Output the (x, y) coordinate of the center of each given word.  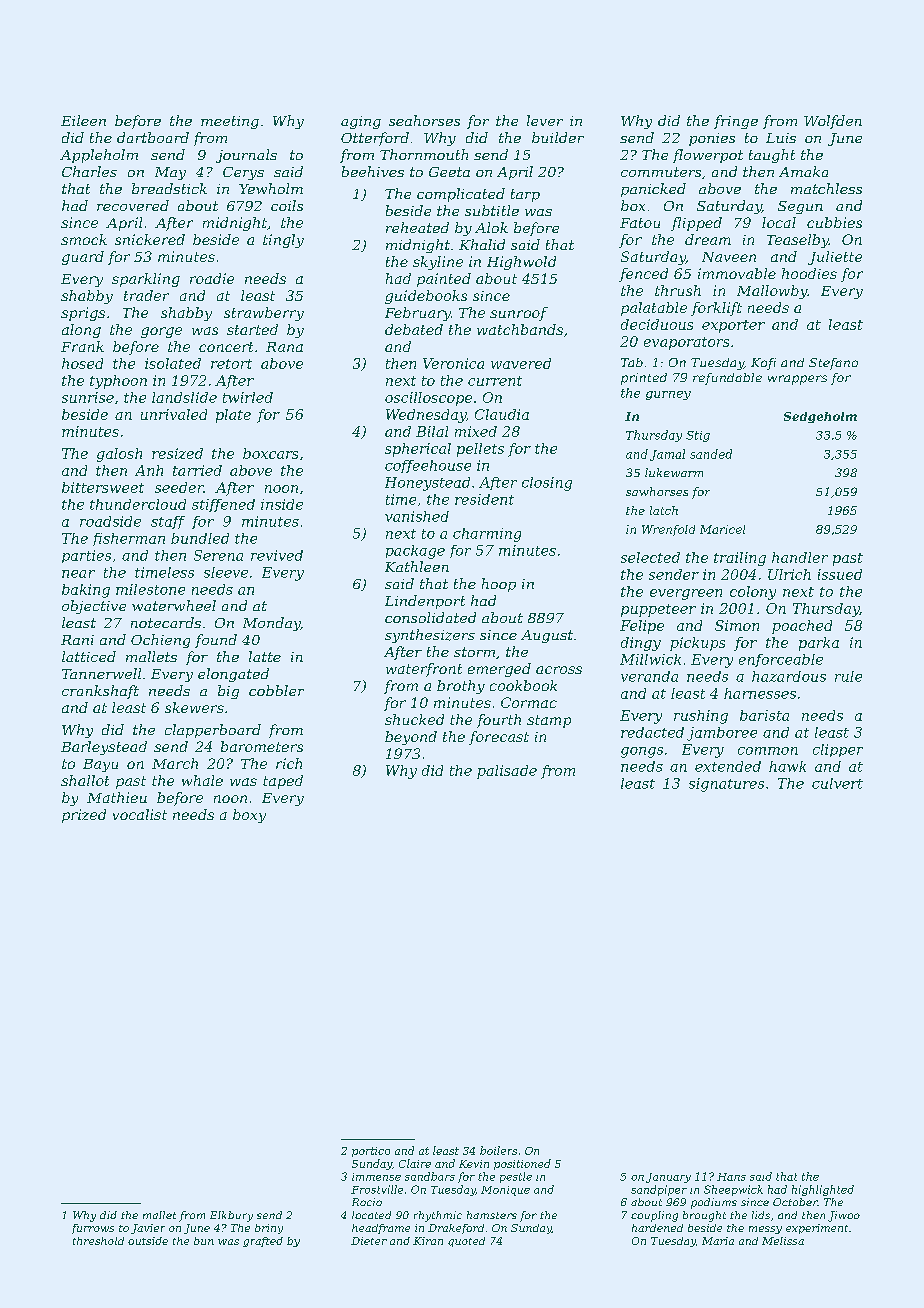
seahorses (424, 120)
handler (800, 557)
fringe (736, 122)
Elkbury (231, 1216)
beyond (411, 738)
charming (487, 535)
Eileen (83, 120)
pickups (697, 644)
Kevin (474, 1164)
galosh (119, 455)
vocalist (140, 814)
